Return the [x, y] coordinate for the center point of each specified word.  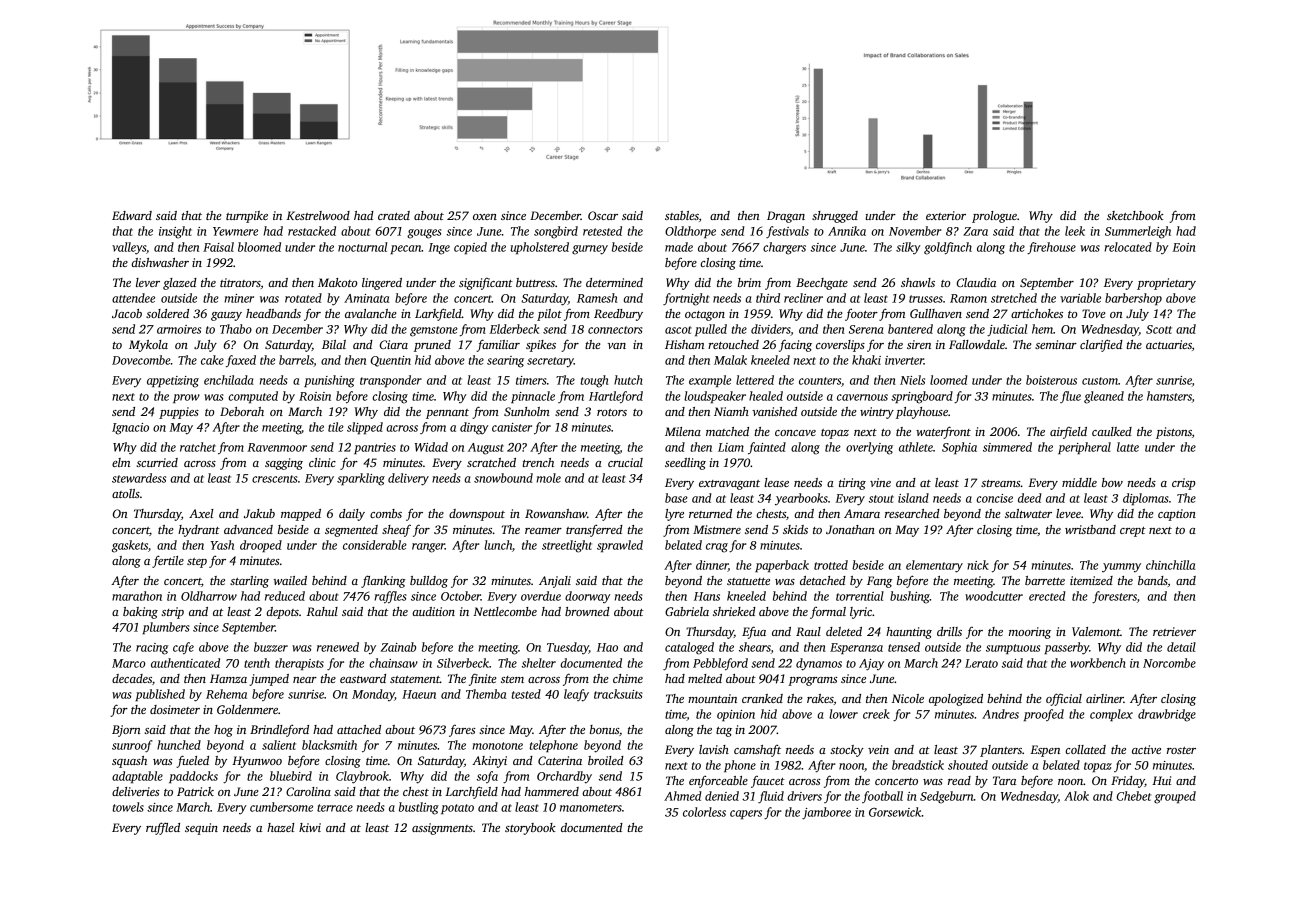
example [710, 381]
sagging [284, 464]
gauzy [226, 316]
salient [279, 745]
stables [682, 215]
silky [908, 248]
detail [1181, 647]
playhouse [922, 413]
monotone [497, 746]
